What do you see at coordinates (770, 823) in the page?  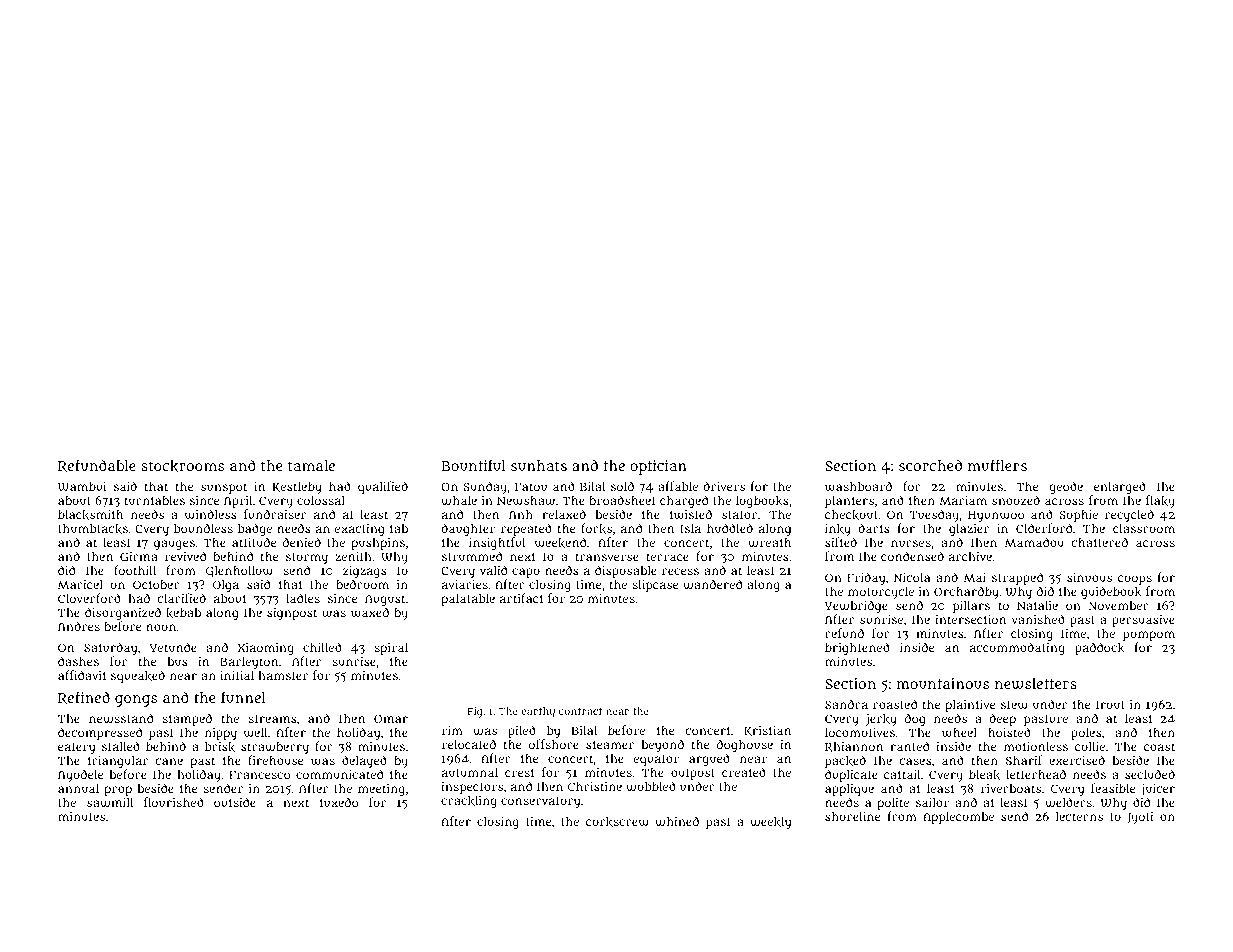 I see `weekly` at bounding box center [770, 823].
